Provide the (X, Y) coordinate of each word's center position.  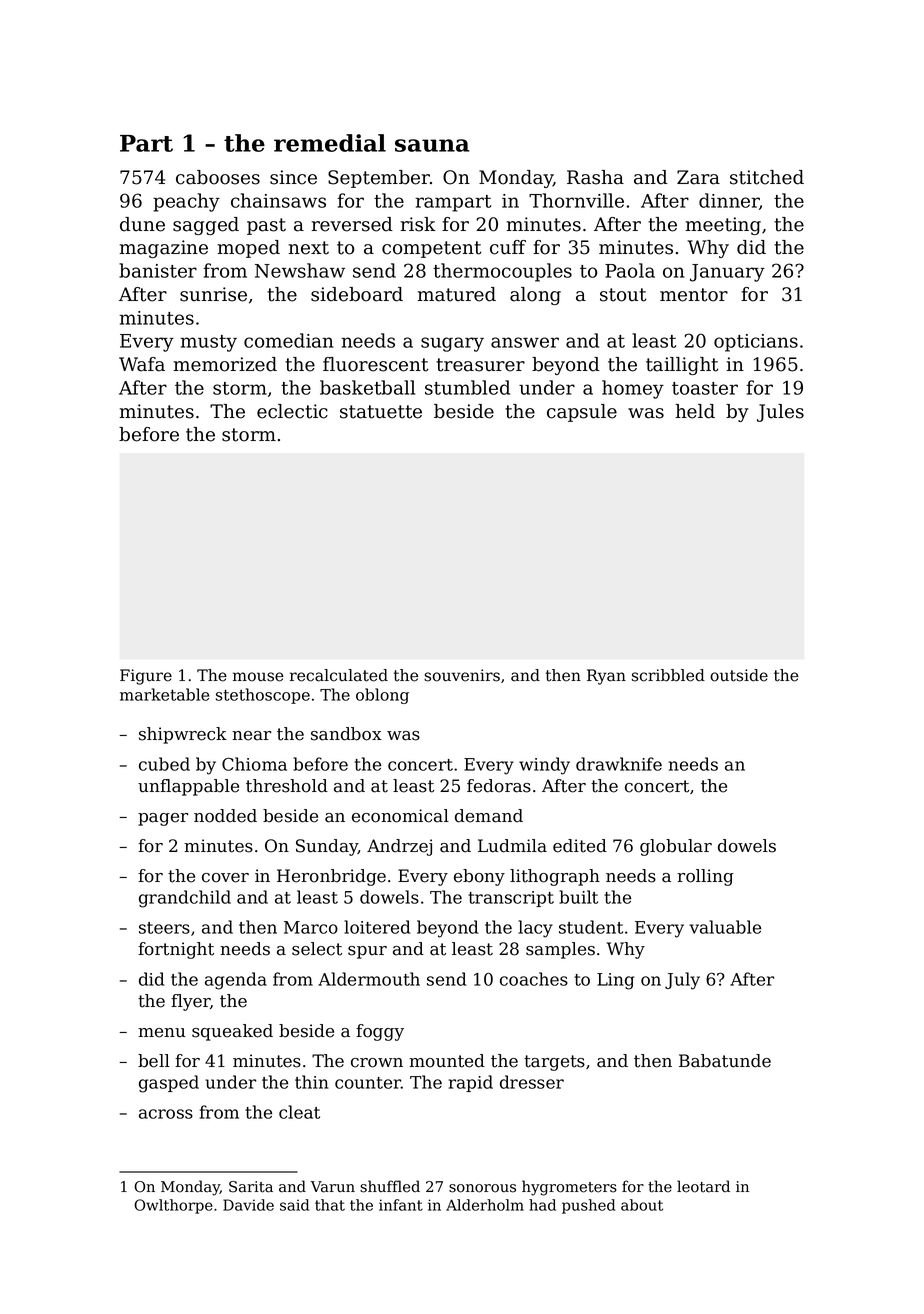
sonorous (482, 1188)
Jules (780, 413)
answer (525, 342)
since (293, 177)
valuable (725, 927)
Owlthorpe (173, 1206)
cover (225, 878)
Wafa (142, 364)
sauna (432, 145)
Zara (698, 177)
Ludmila (512, 846)
